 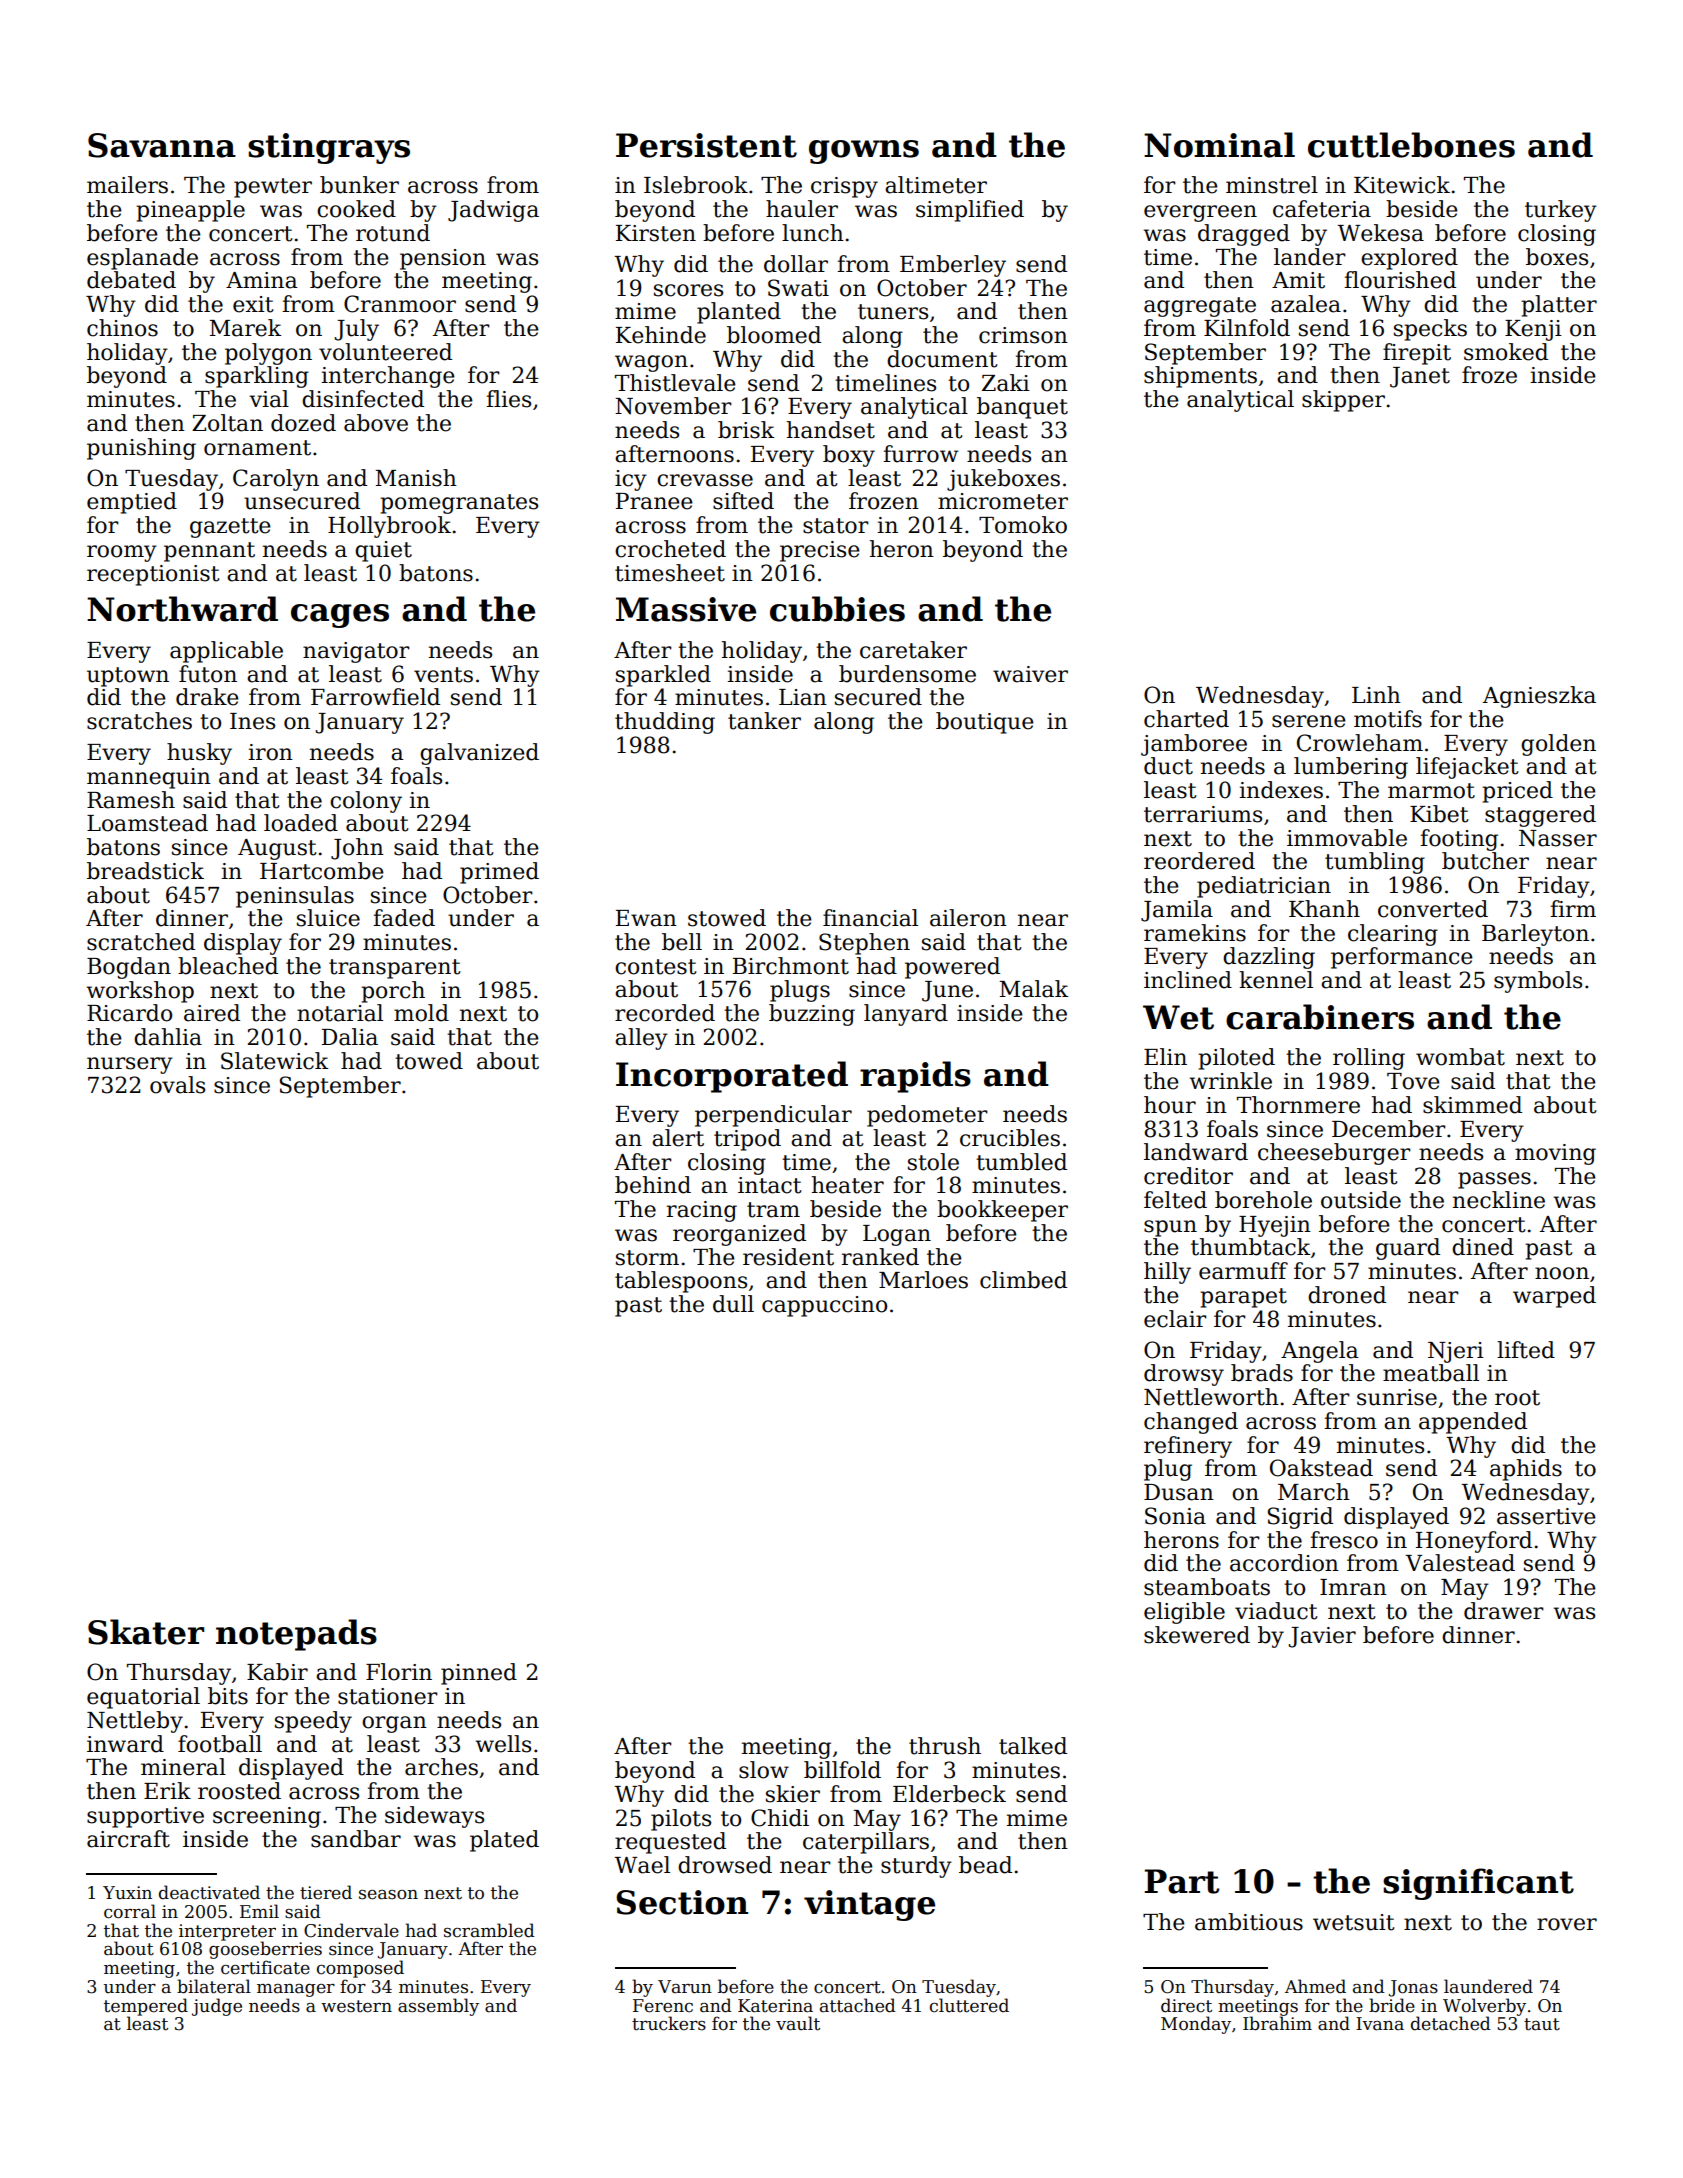 I want to click on colony, so click(x=366, y=802).
